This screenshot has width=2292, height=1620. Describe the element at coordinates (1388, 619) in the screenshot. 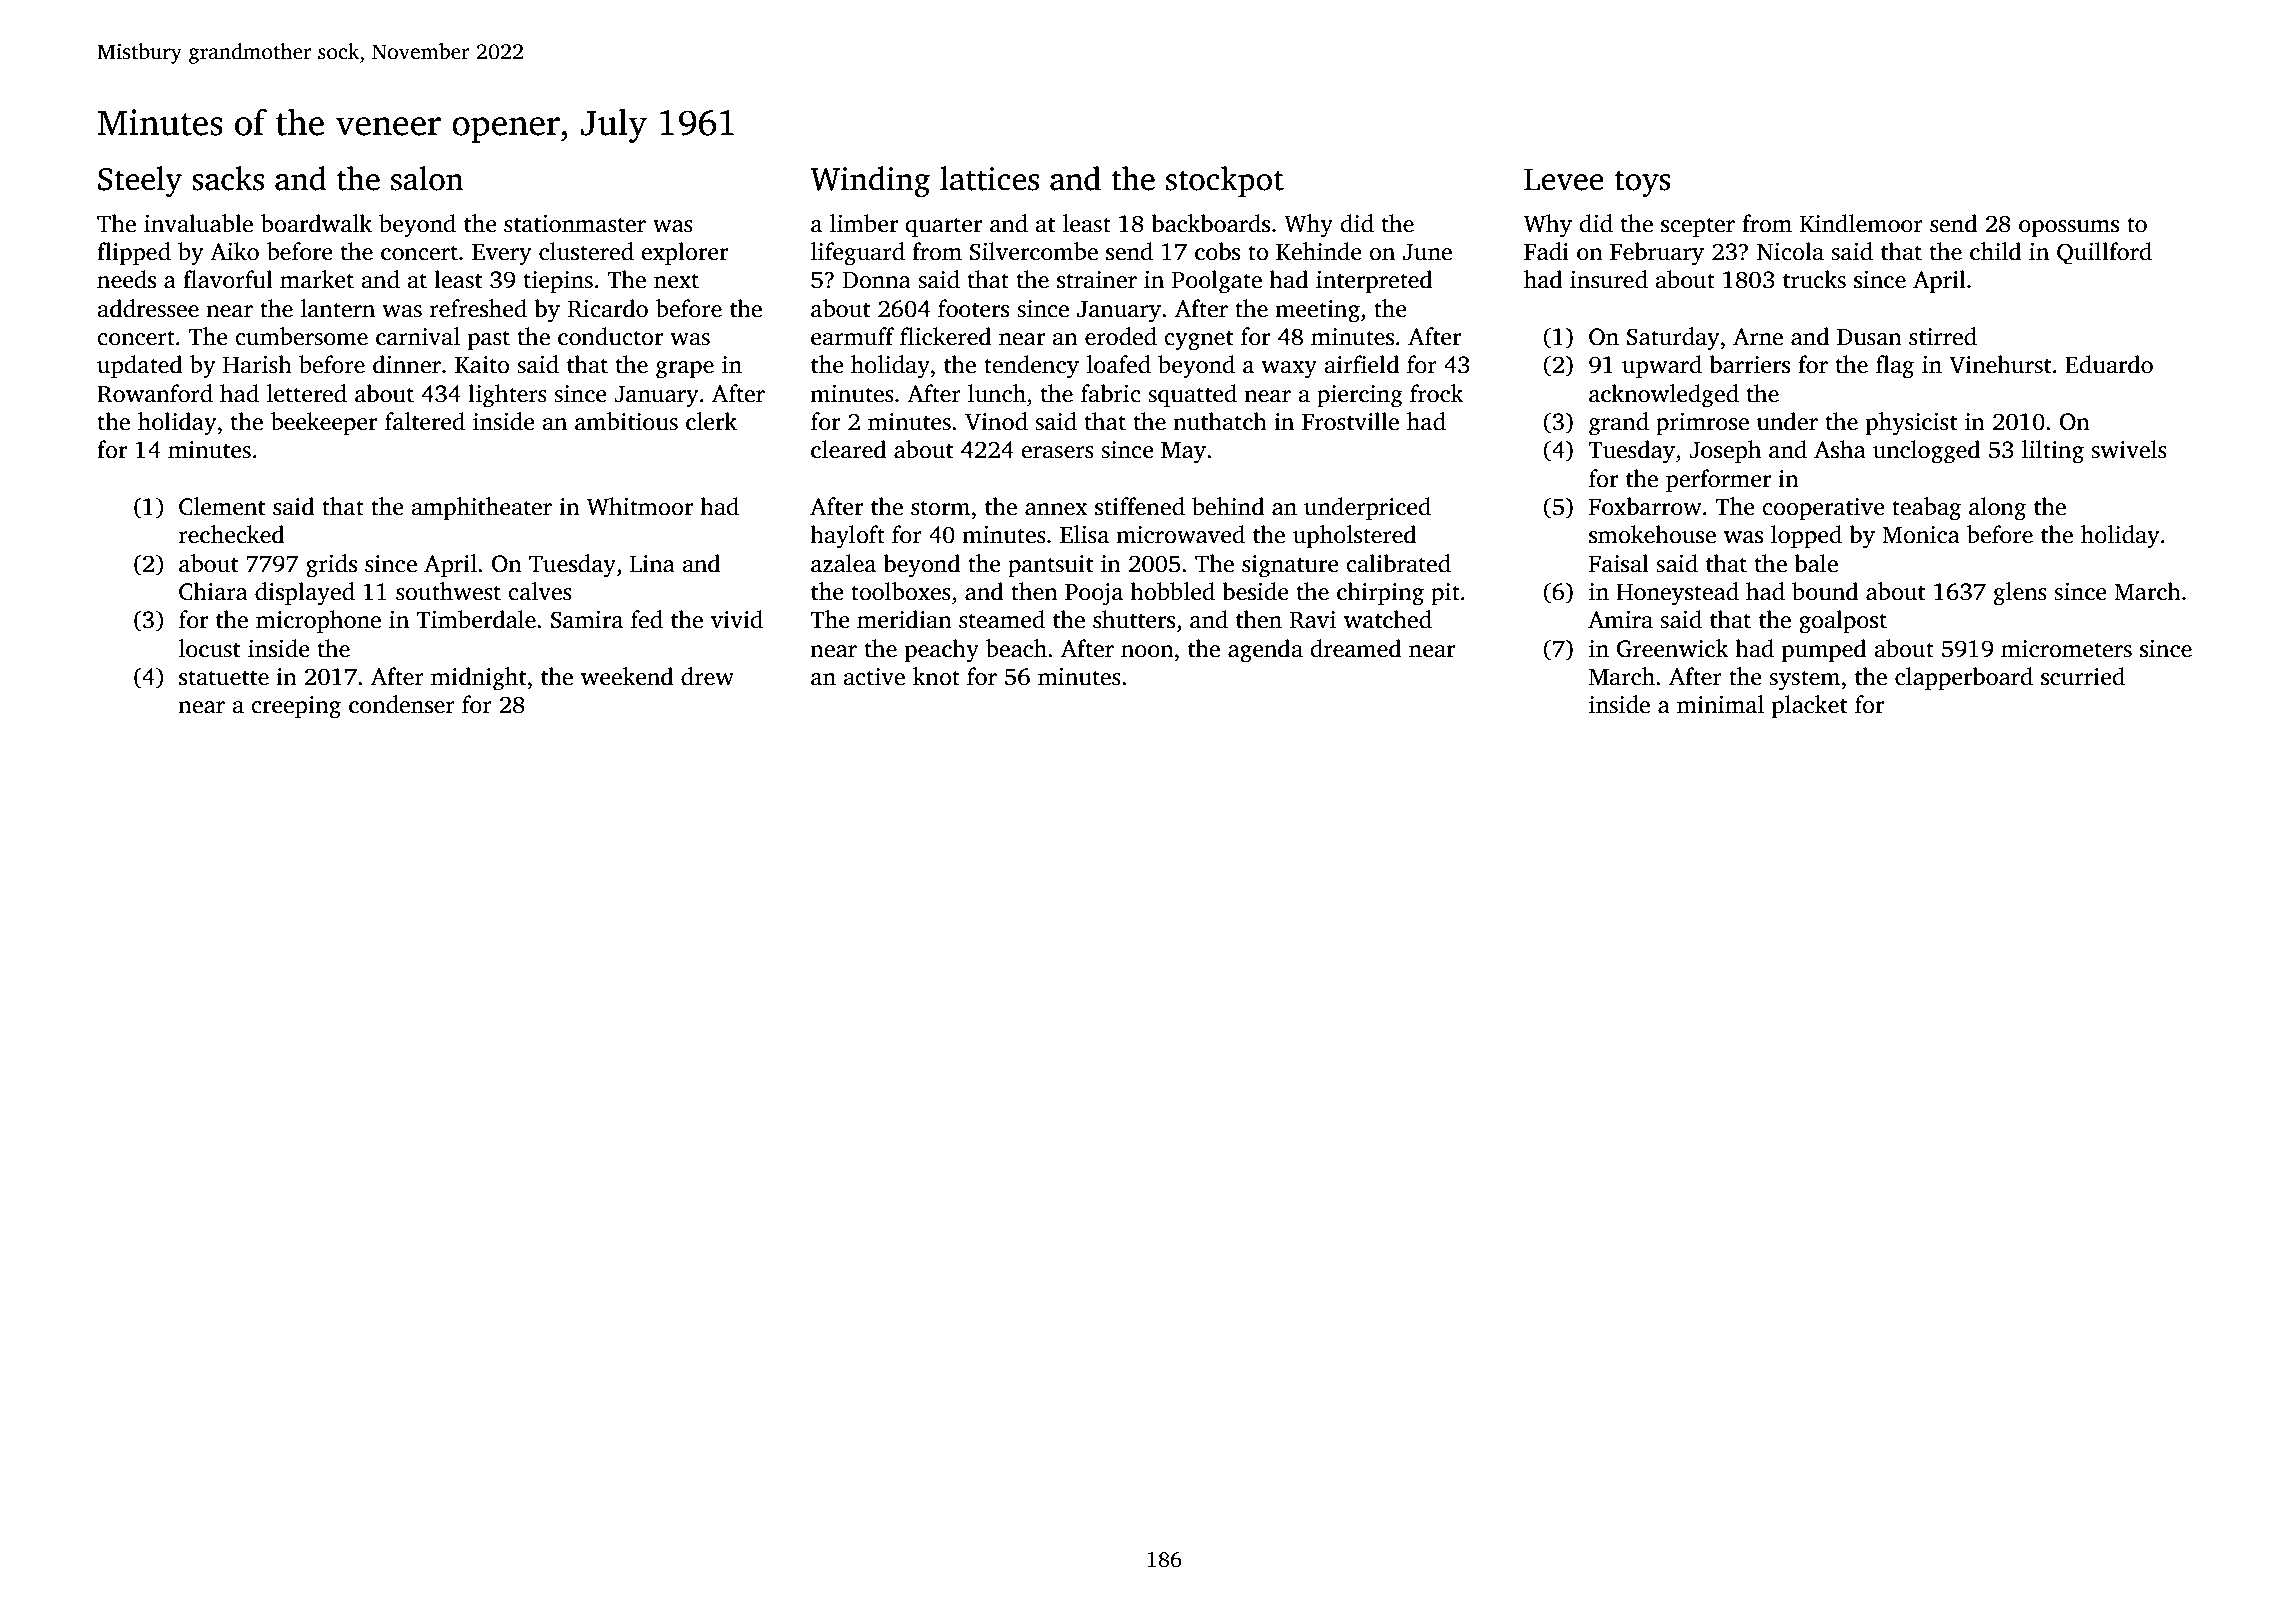

I see `watched` at that location.
